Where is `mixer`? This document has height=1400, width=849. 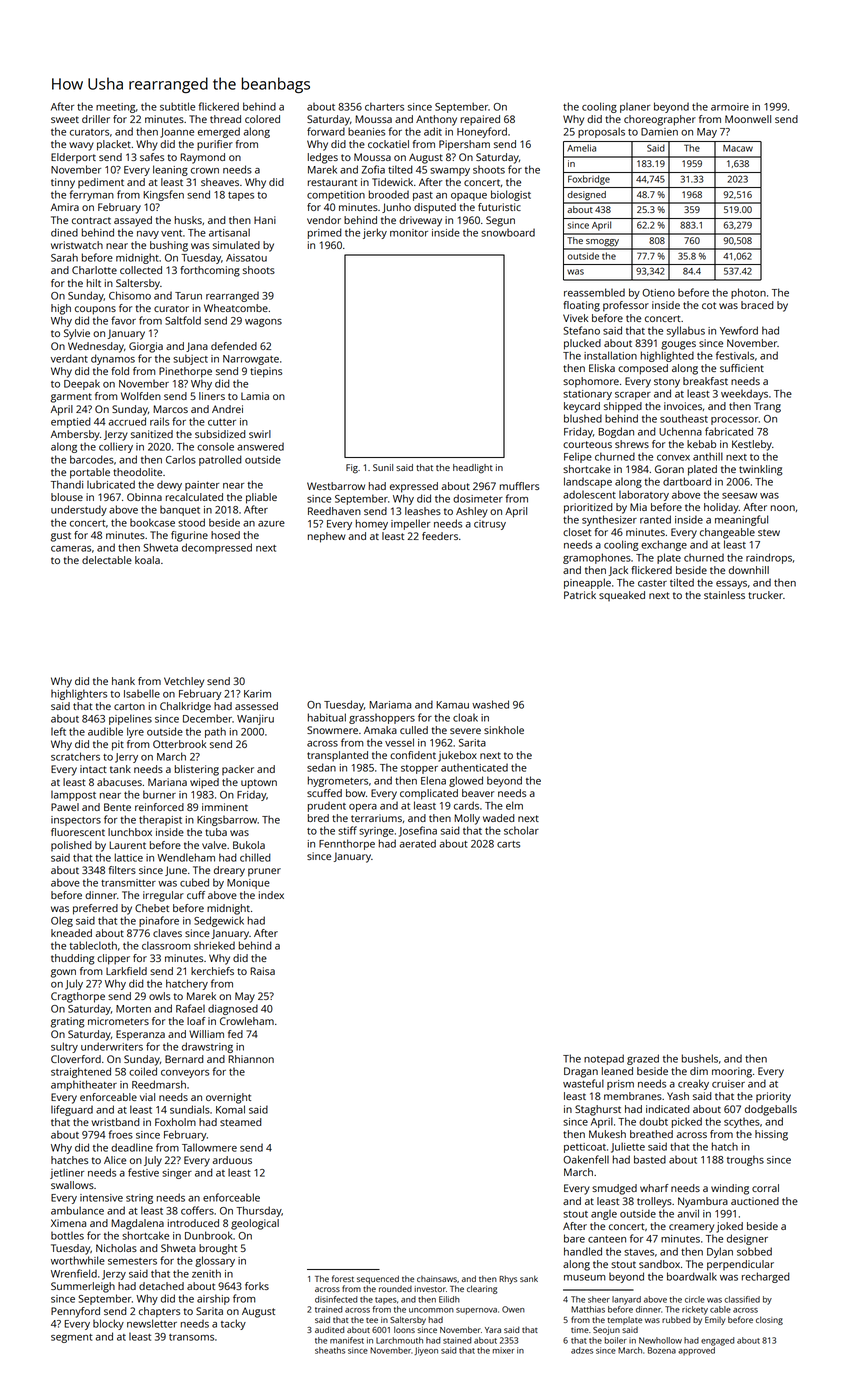
mixer is located at coordinates (503, 1350).
